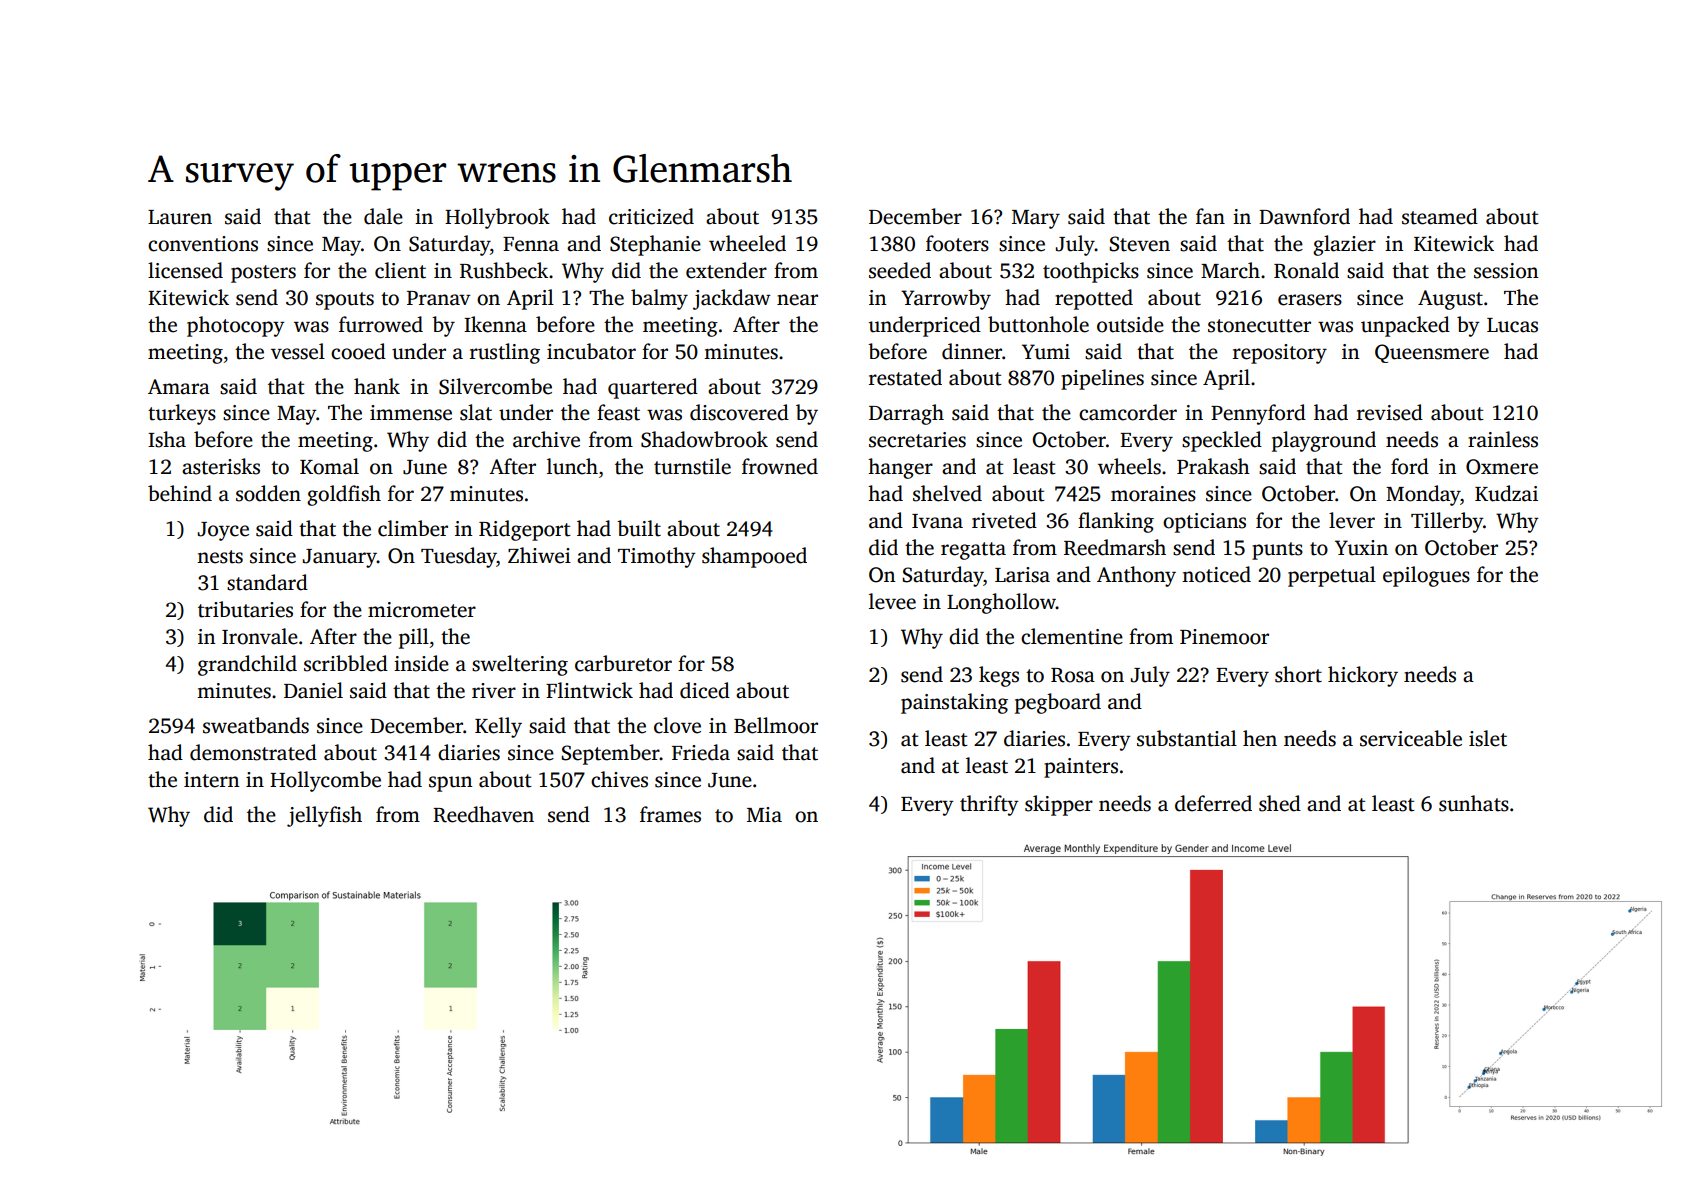 The height and width of the screenshot is (1193, 1687). Describe the element at coordinates (223, 531) in the screenshot. I see `Joyce` at that location.
